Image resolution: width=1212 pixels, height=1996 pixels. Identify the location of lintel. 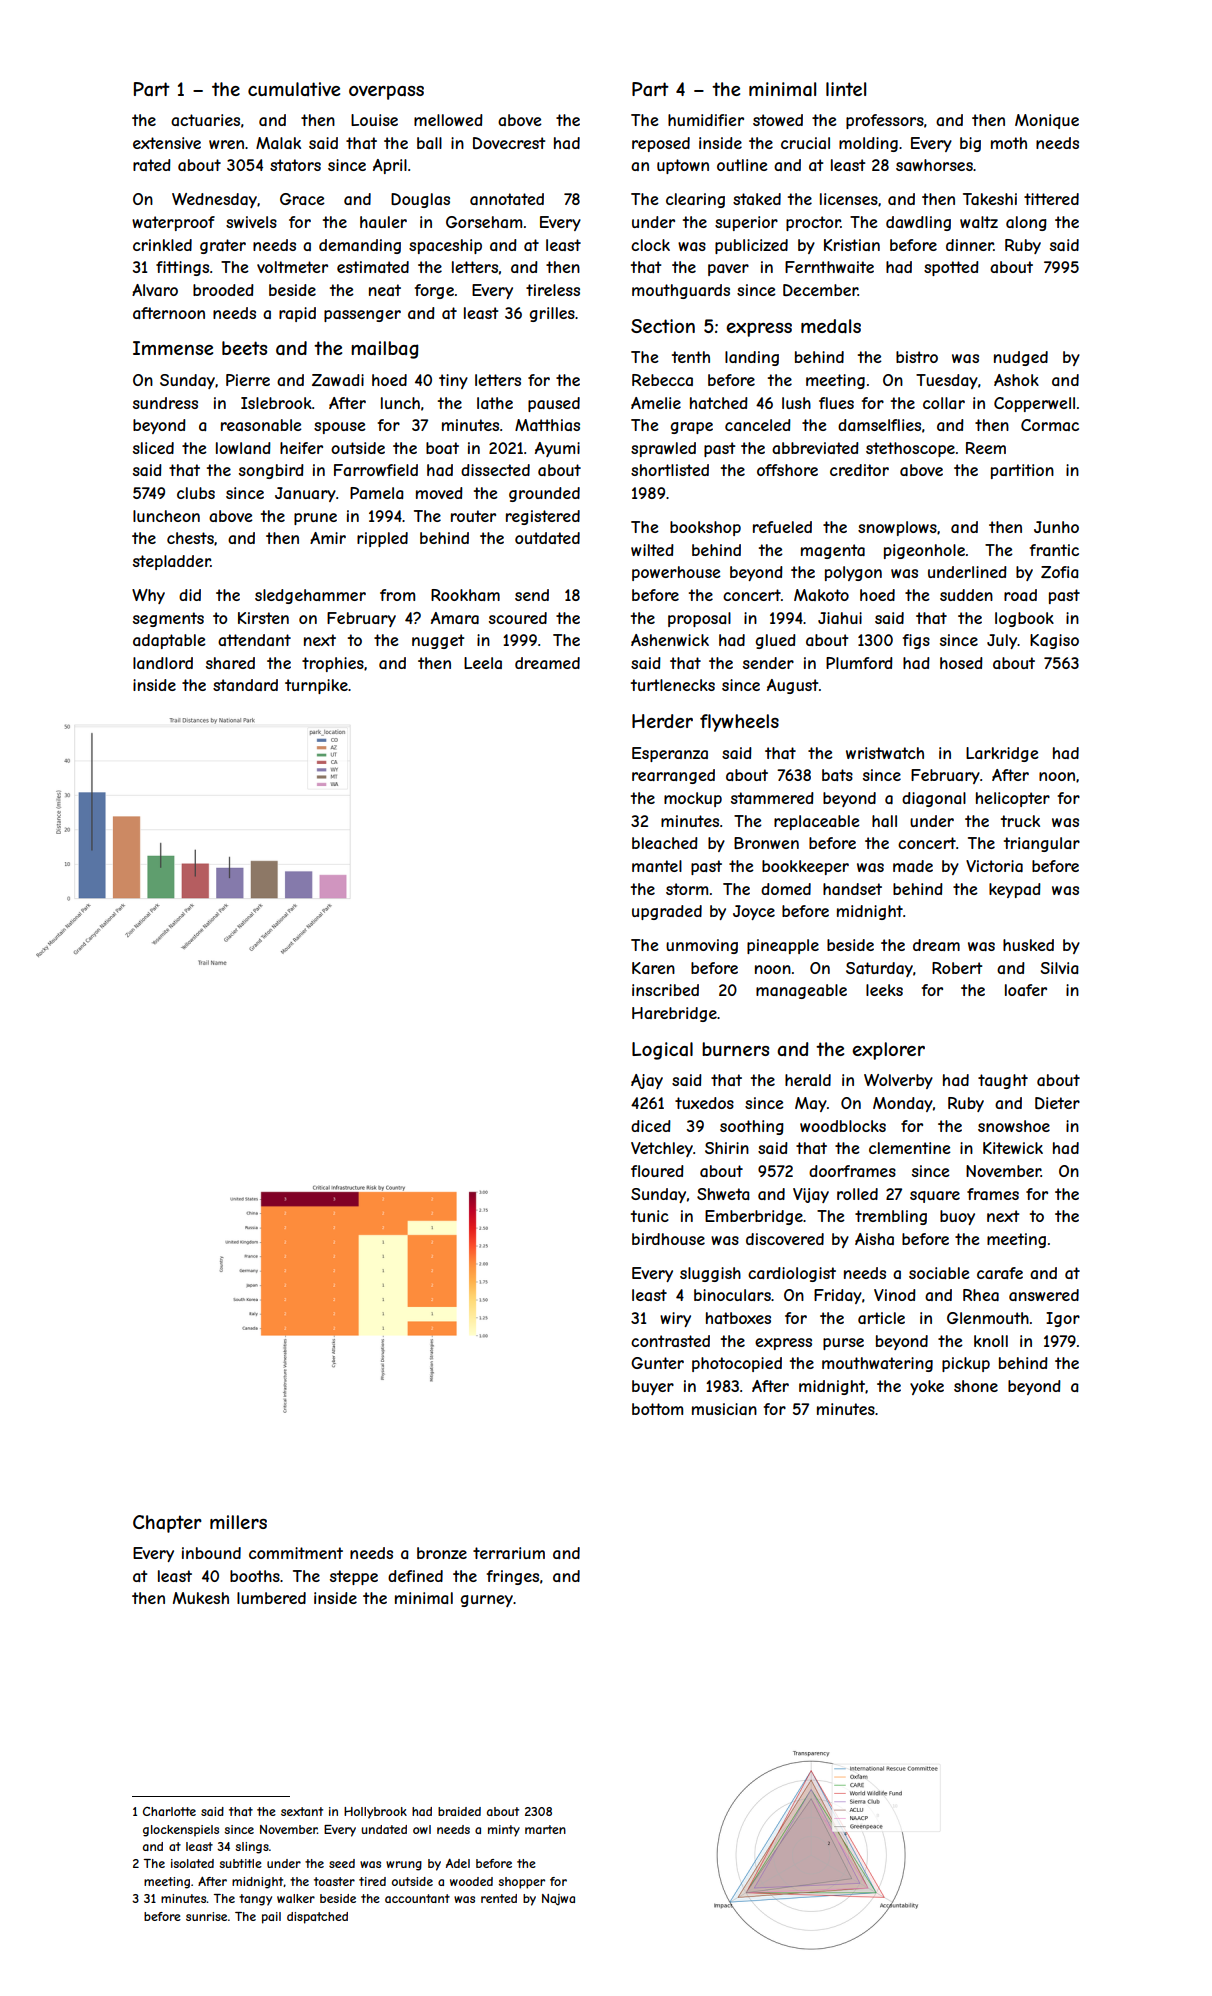
(846, 89).
